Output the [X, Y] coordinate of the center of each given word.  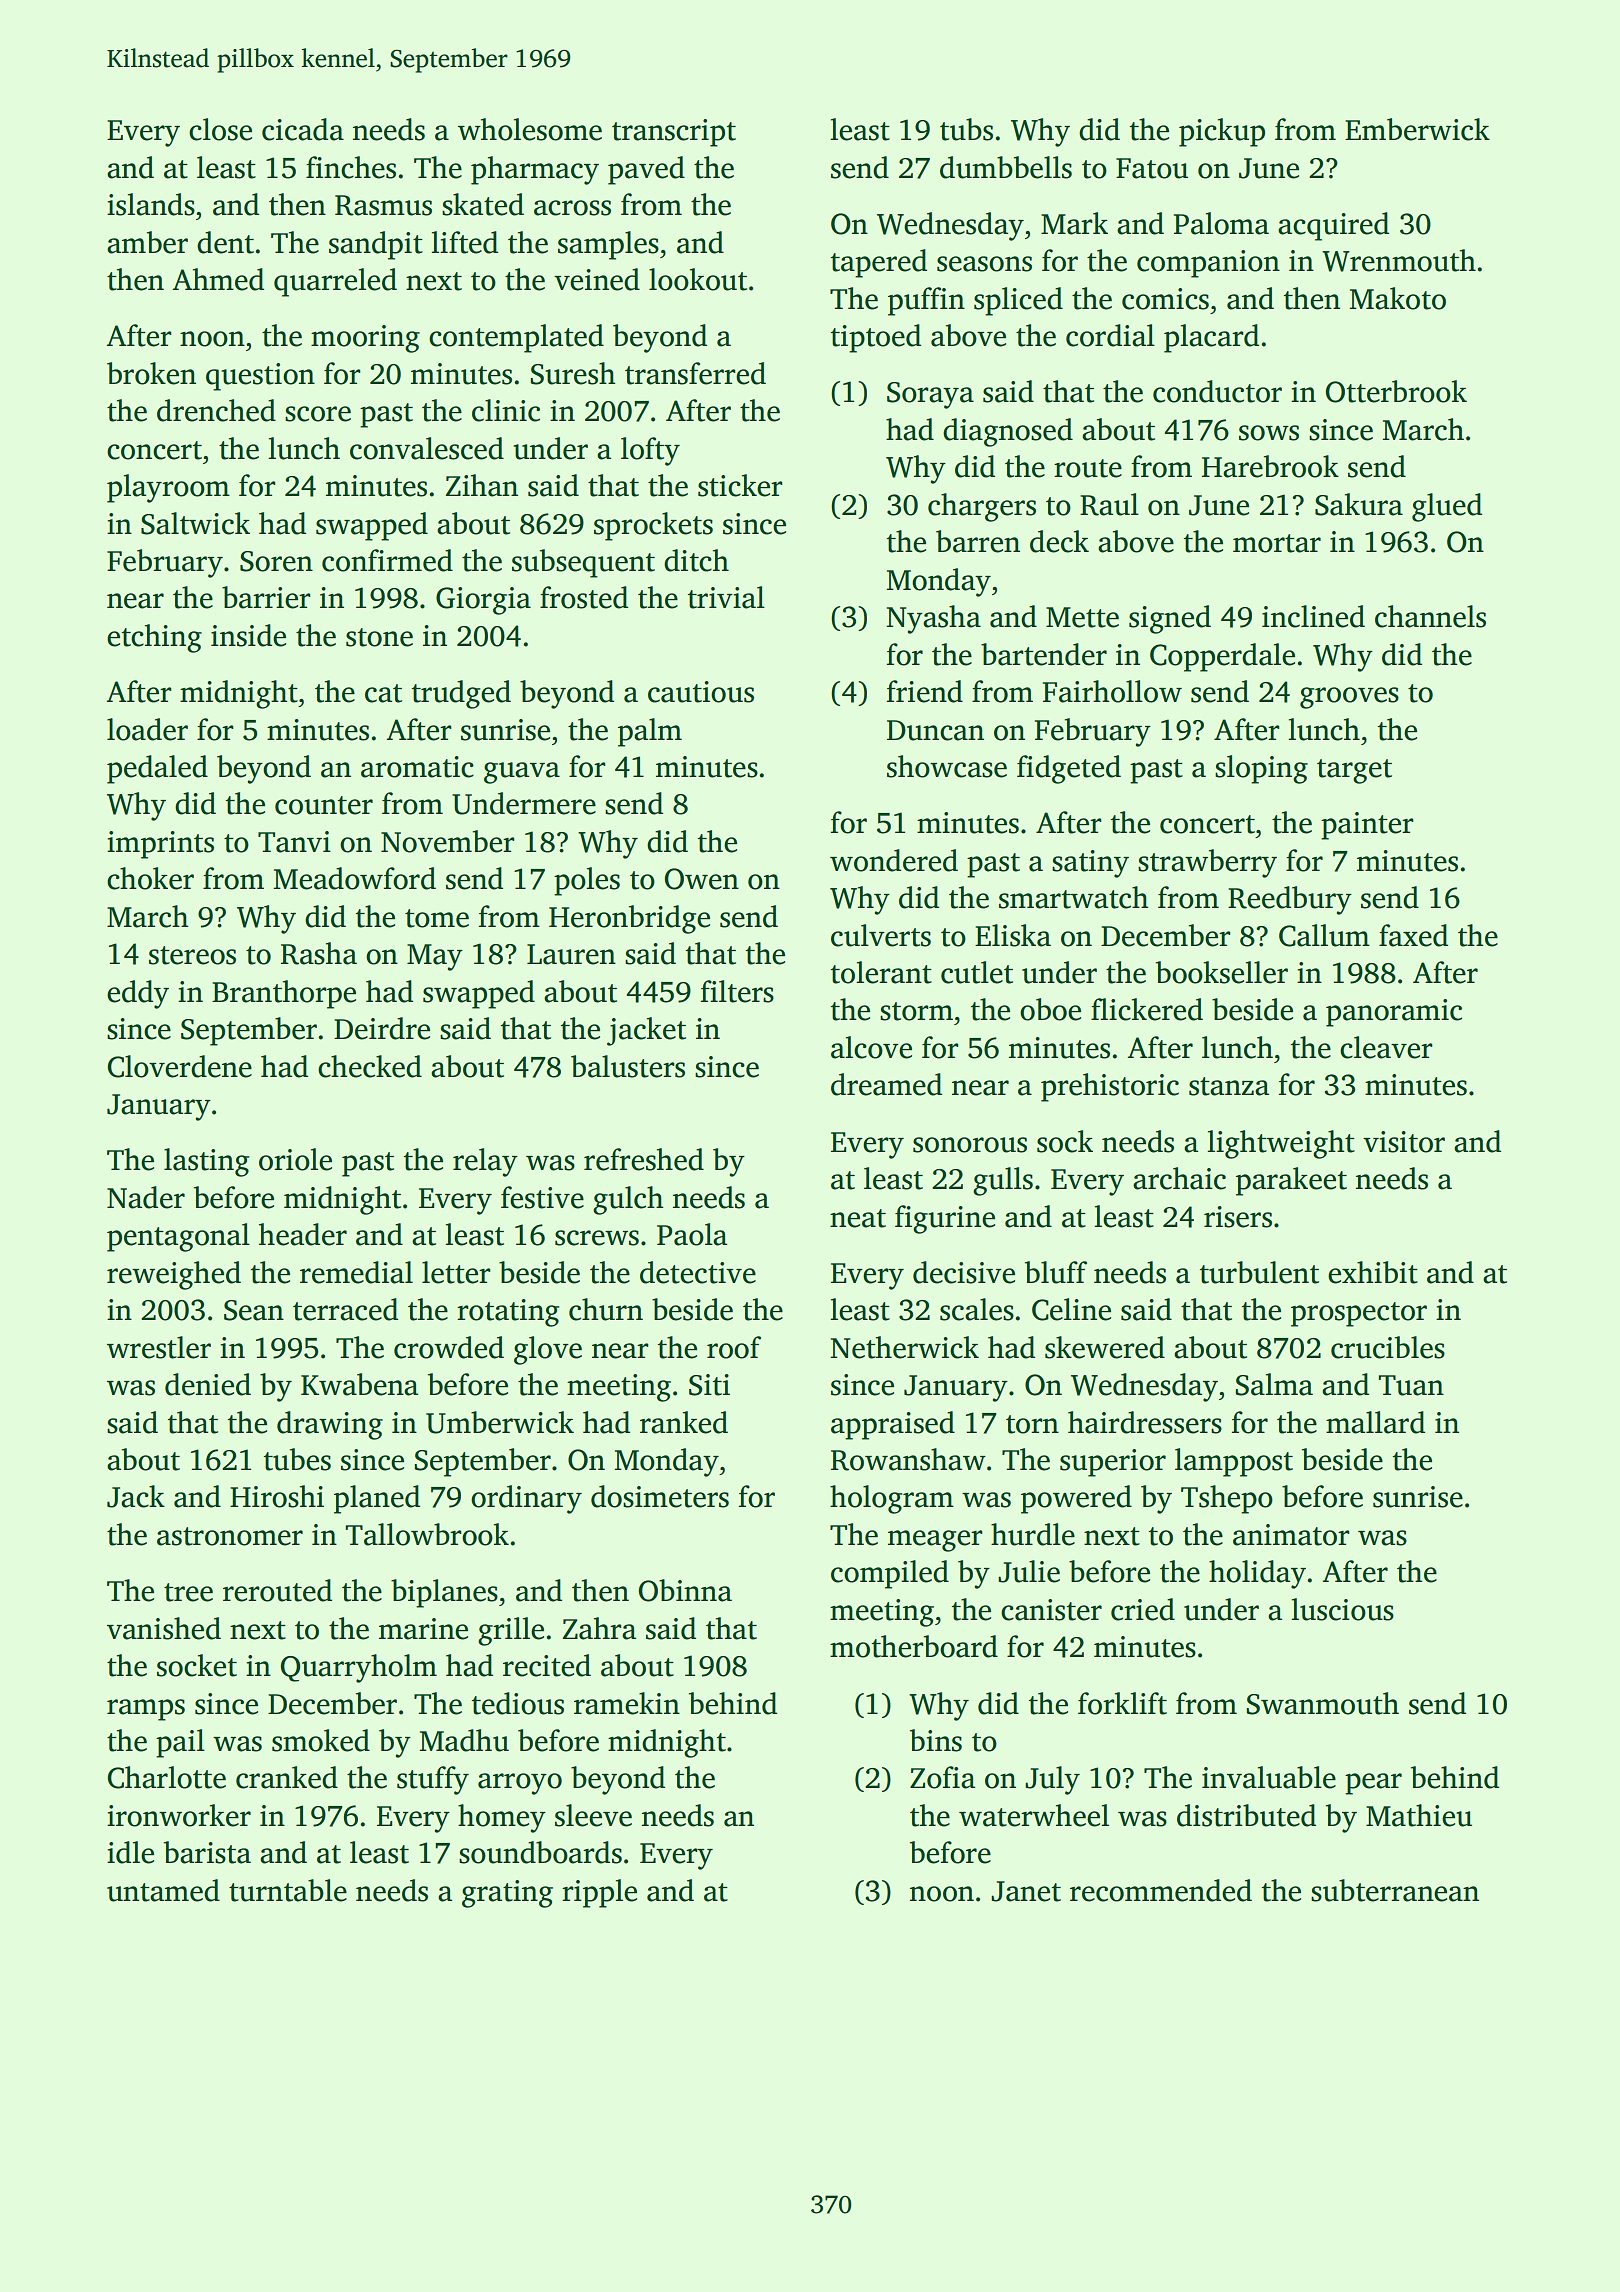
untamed [163, 1890]
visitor [1404, 1142]
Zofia [942, 1777]
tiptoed [876, 338]
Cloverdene [180, 1066]
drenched [216, 410]
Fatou [1152, 168]
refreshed [644, 1159]
